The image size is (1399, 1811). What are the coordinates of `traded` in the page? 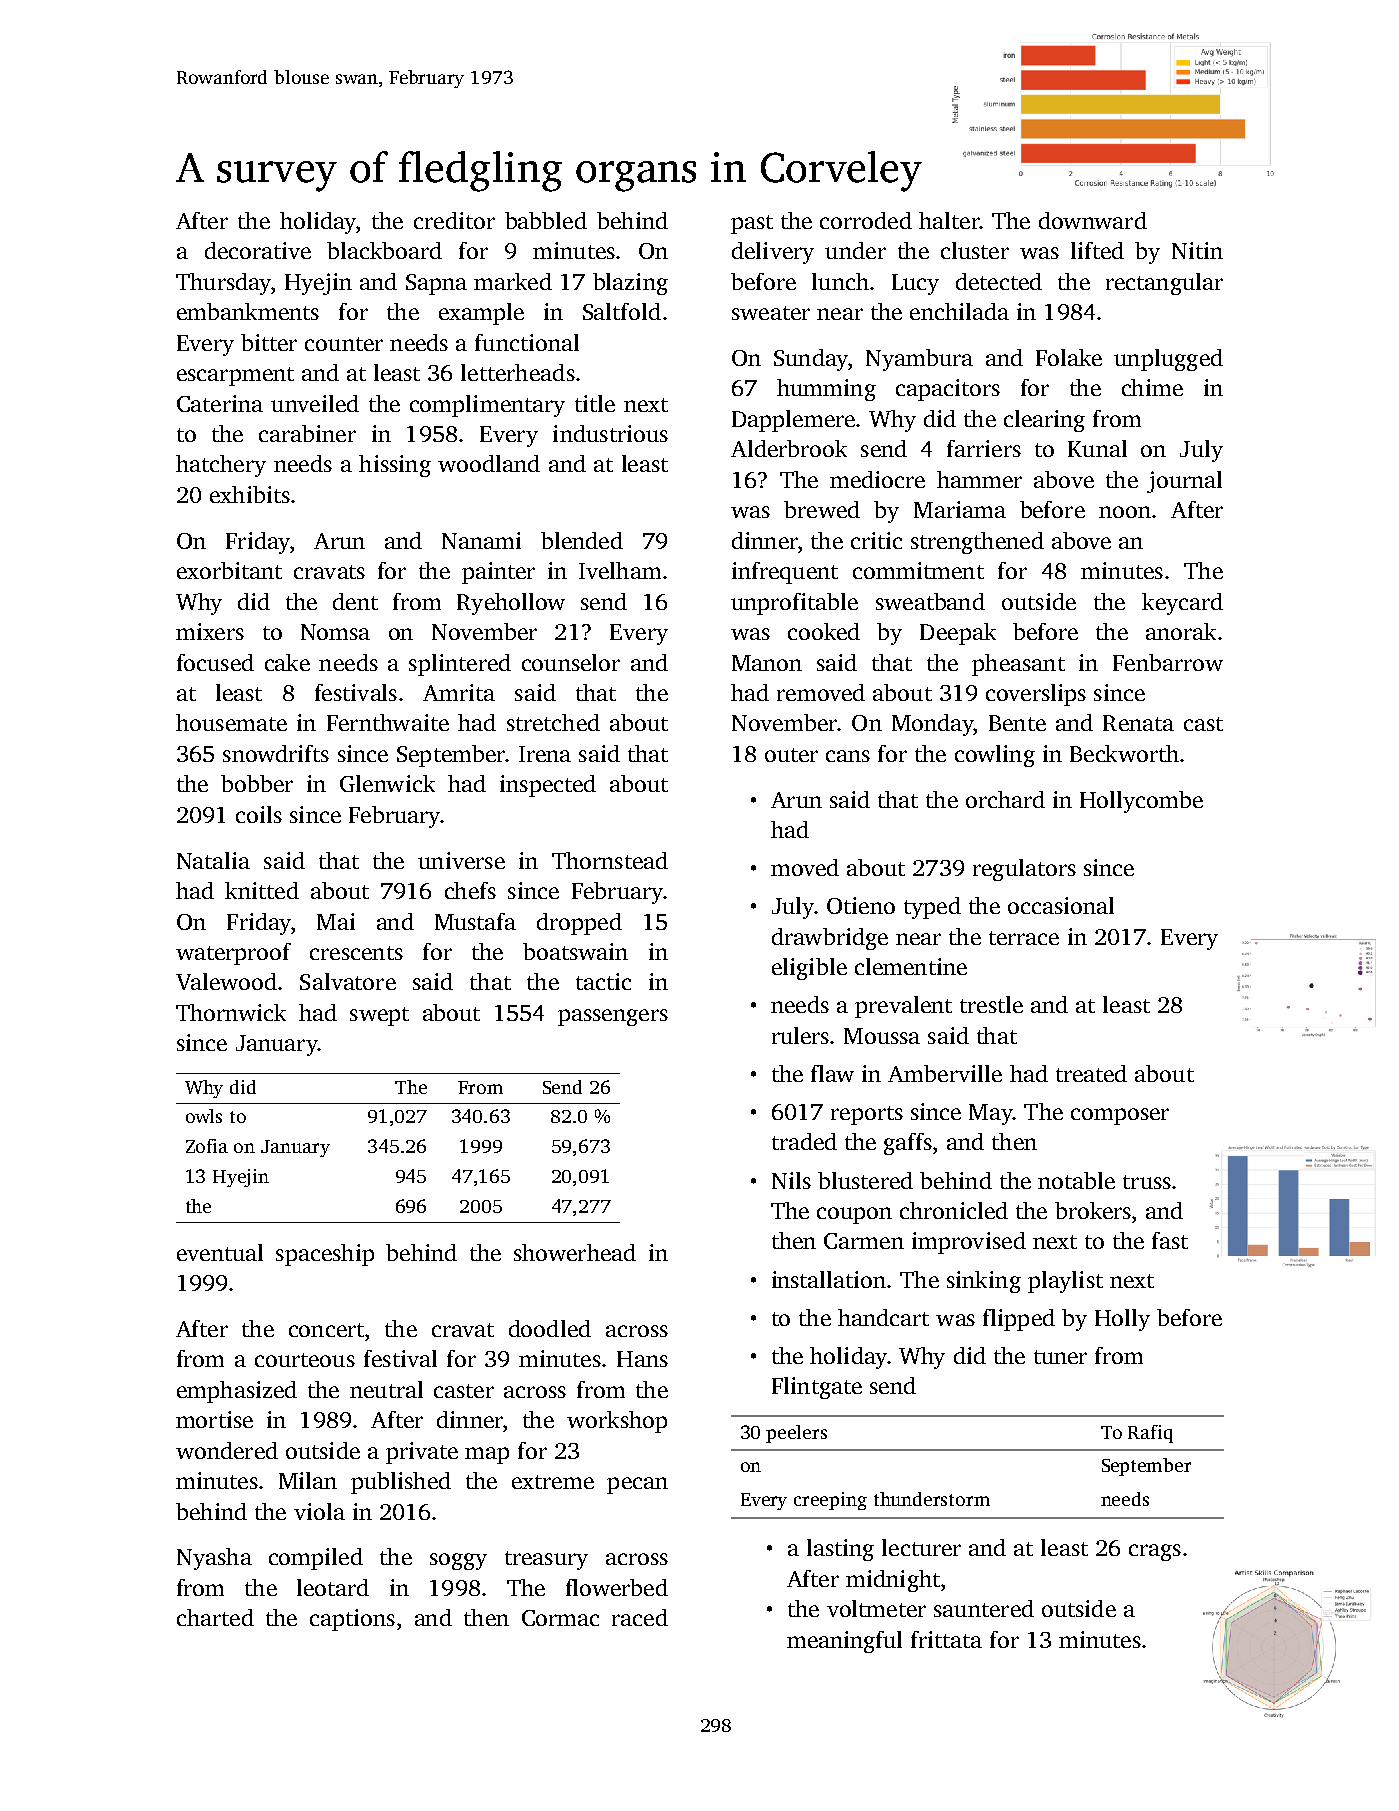 It's located at (804, 1141).
